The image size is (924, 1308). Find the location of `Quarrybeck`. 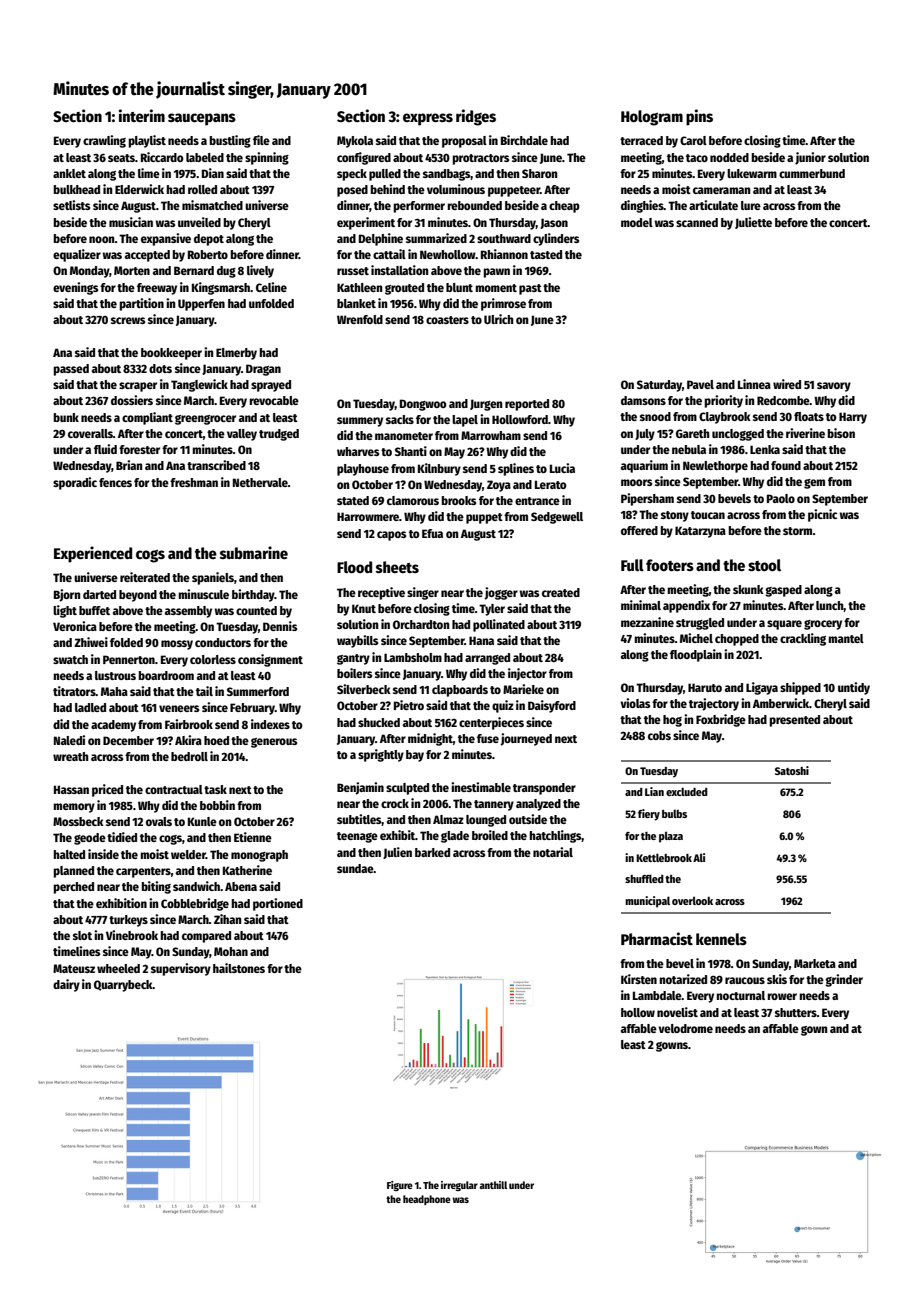

Quarrybeck is located at coordinates (123, 986).
